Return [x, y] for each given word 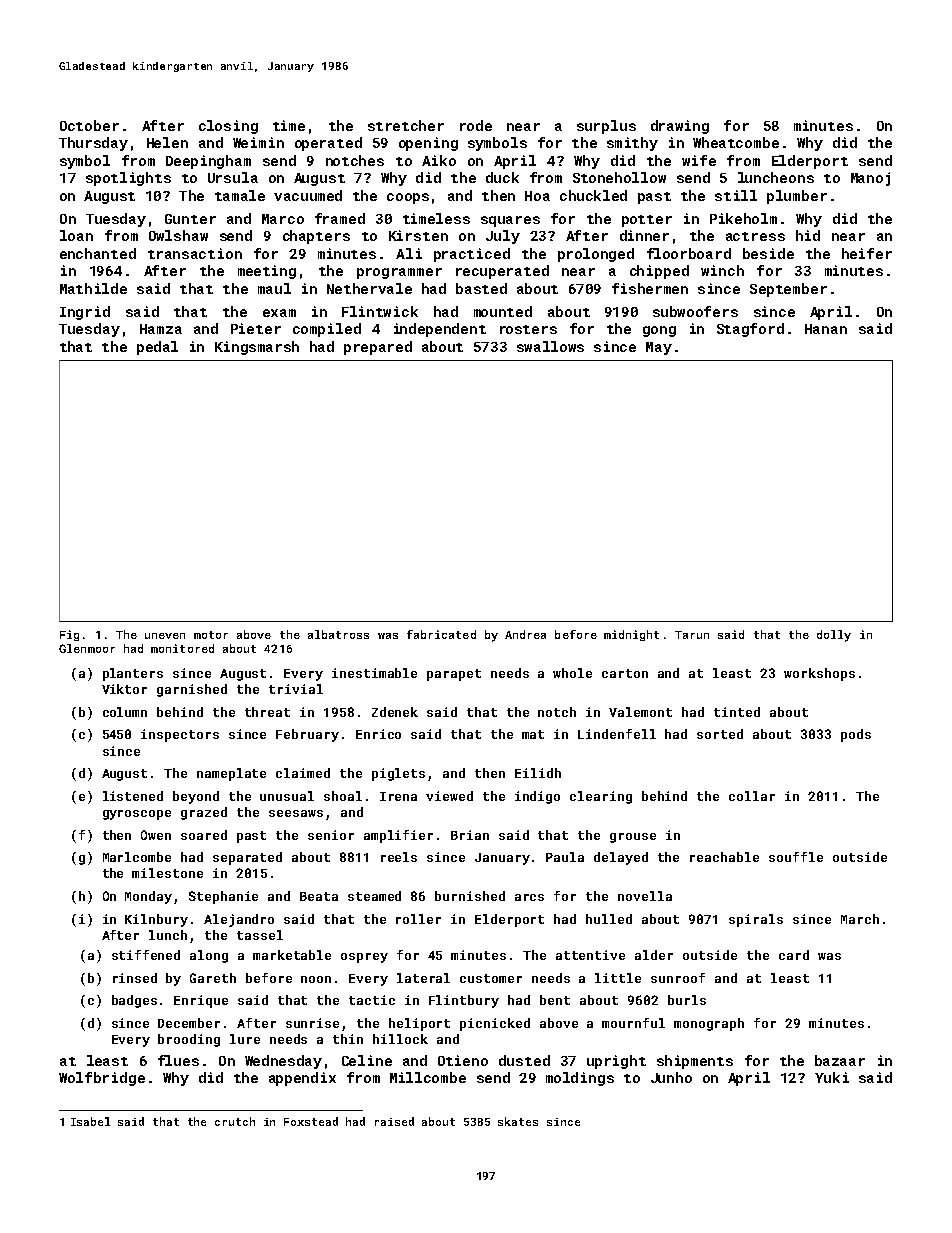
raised [394, 1121]
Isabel [90, 1121]
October [89, 125]
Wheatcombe [736, 142]
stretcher [406, 125]
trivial [296, 689]
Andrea [525, 634]
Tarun [692, 635]
